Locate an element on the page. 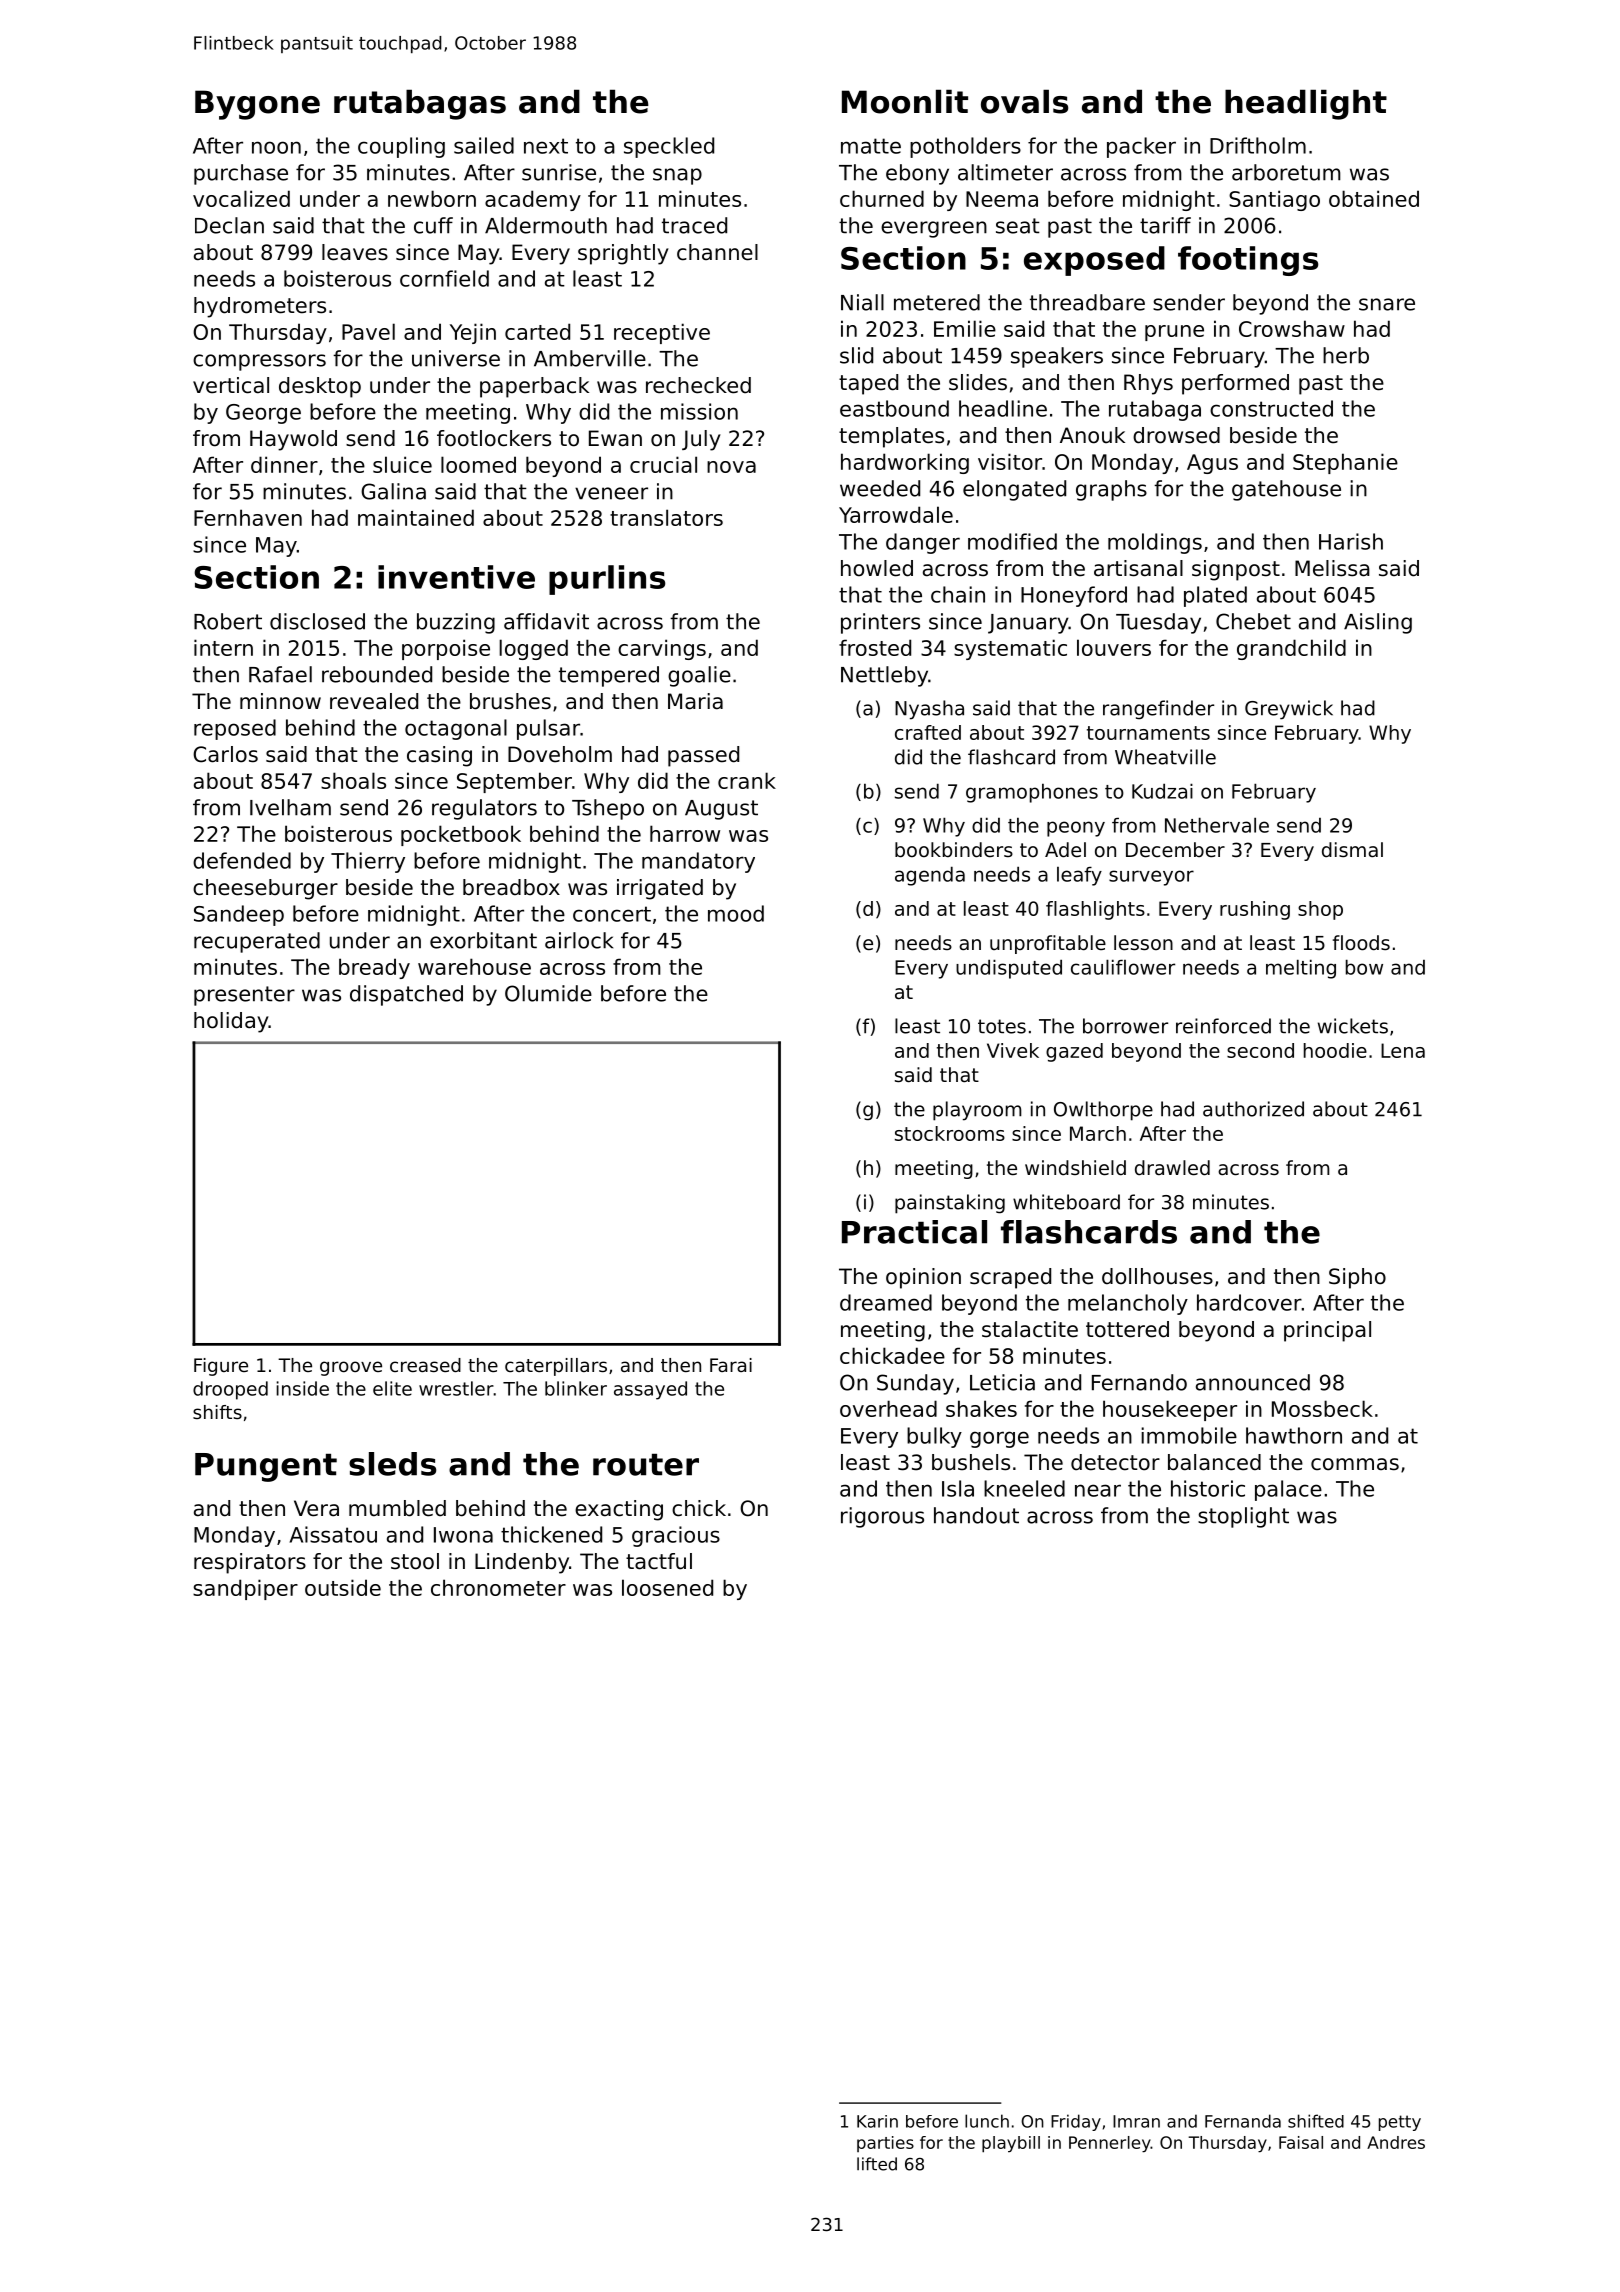 This page has height=2292, width=1620. warehouse is located at coordinates (474, 966).
